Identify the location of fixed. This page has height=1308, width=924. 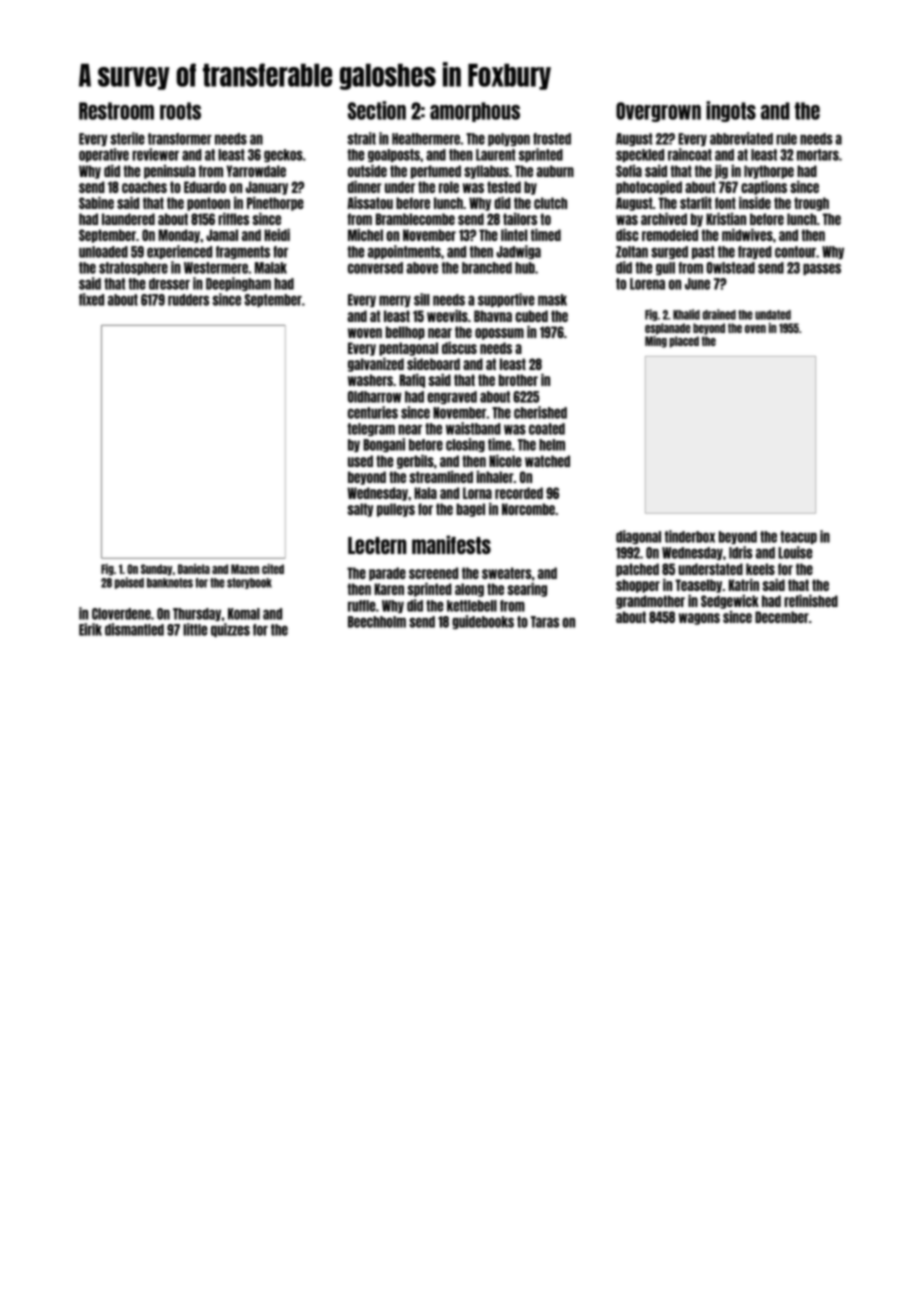
(91, 299).
